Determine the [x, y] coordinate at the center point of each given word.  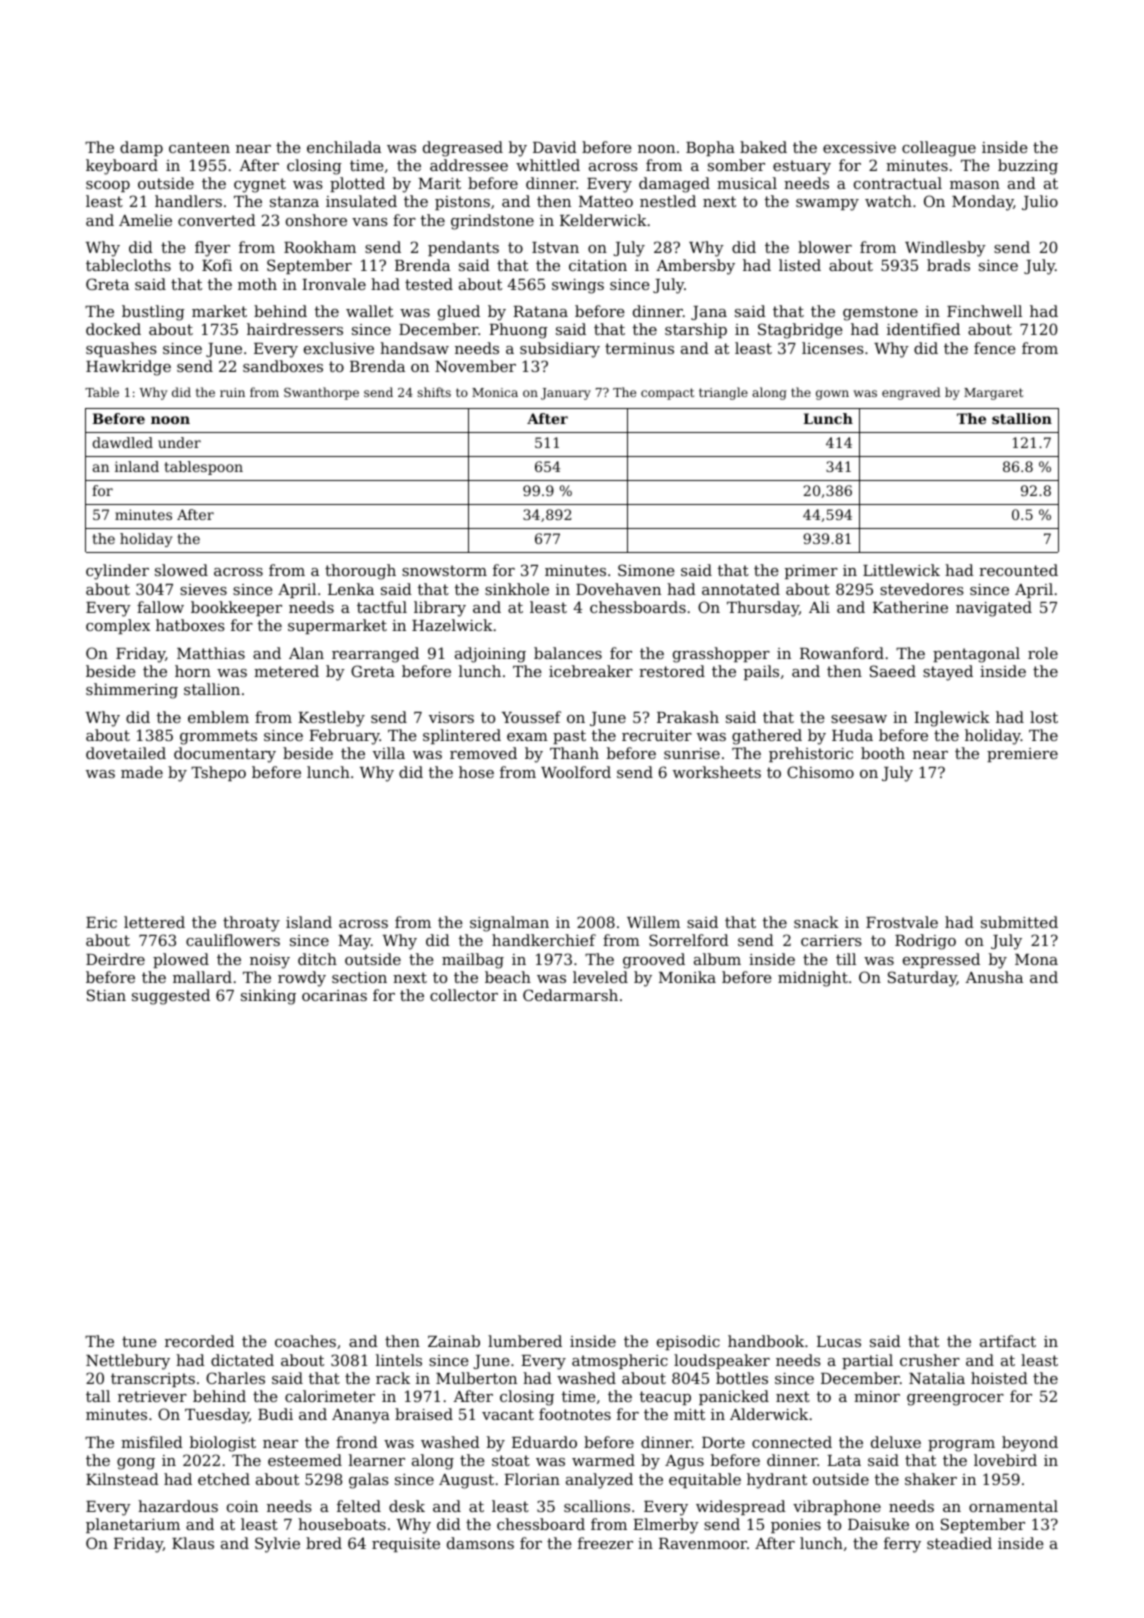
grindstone [492, 222]
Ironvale [334, 284]
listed [800, 265]
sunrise [692, 753]
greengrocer [955, 1400]
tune [139, 1341]
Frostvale [902, 922]
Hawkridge [128, 368]
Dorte [723, 1442]
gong [136, 1464]
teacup [665, 1398]
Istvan [555, 247]
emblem [218, 717]
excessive [859, 147]
